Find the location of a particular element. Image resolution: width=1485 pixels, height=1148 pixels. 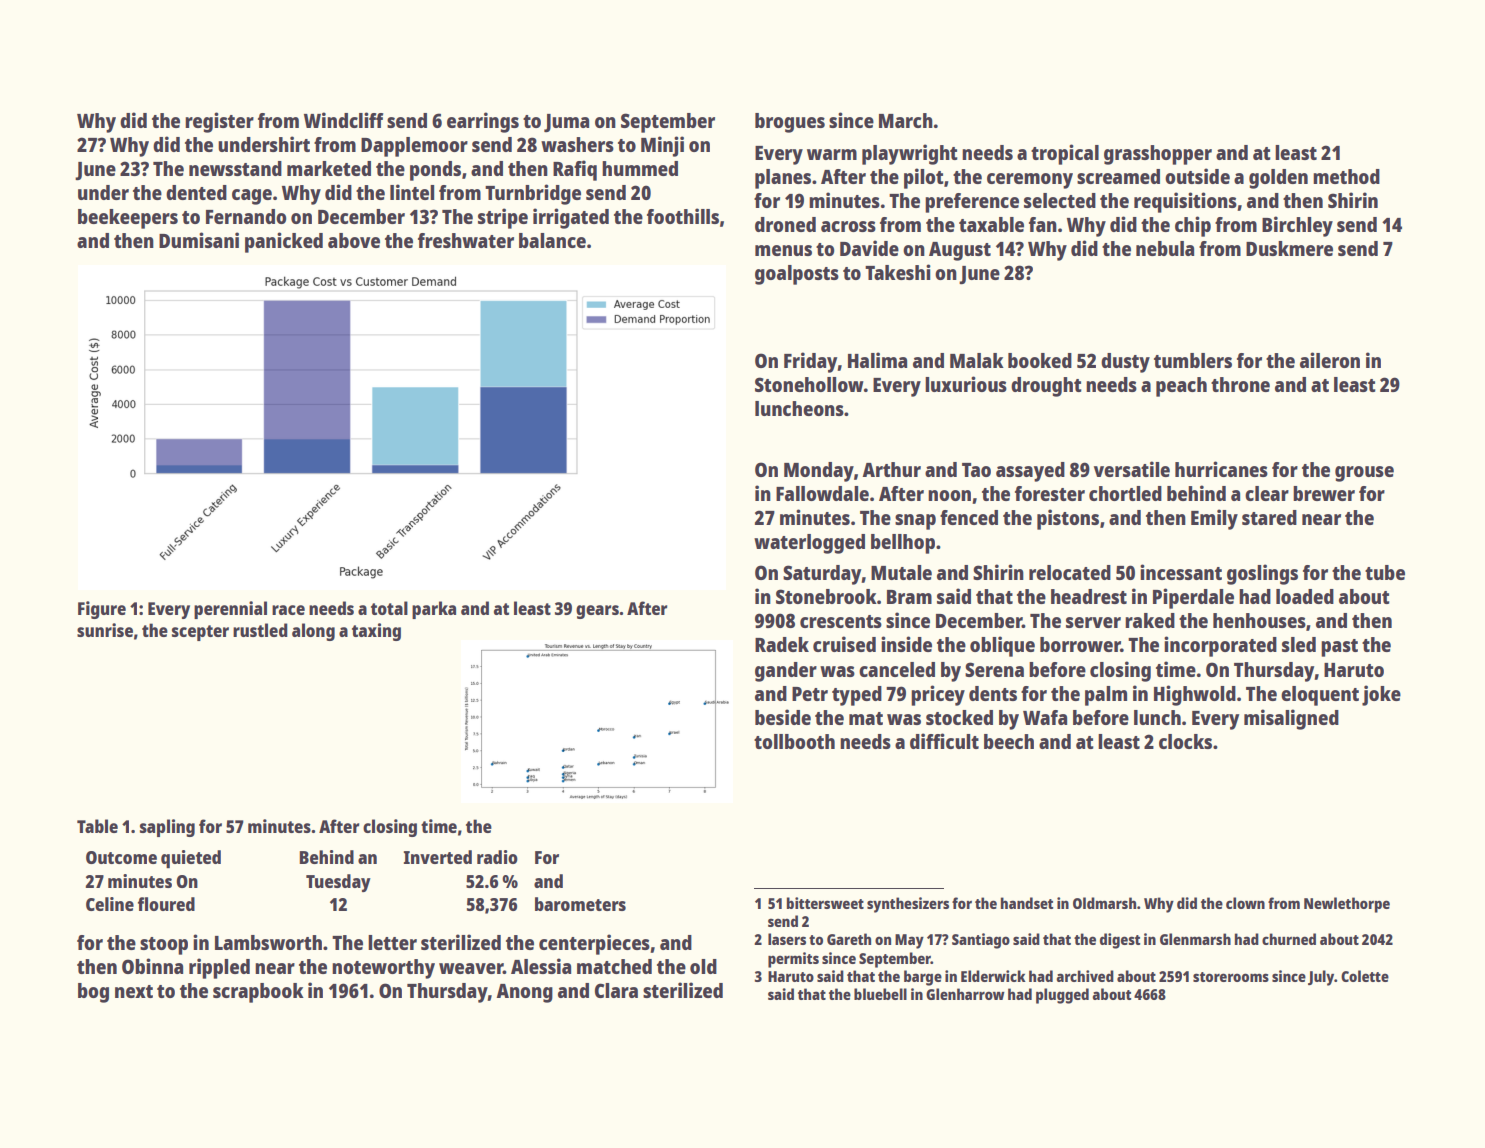

scrapbook is located at coordinates (258, 993).
